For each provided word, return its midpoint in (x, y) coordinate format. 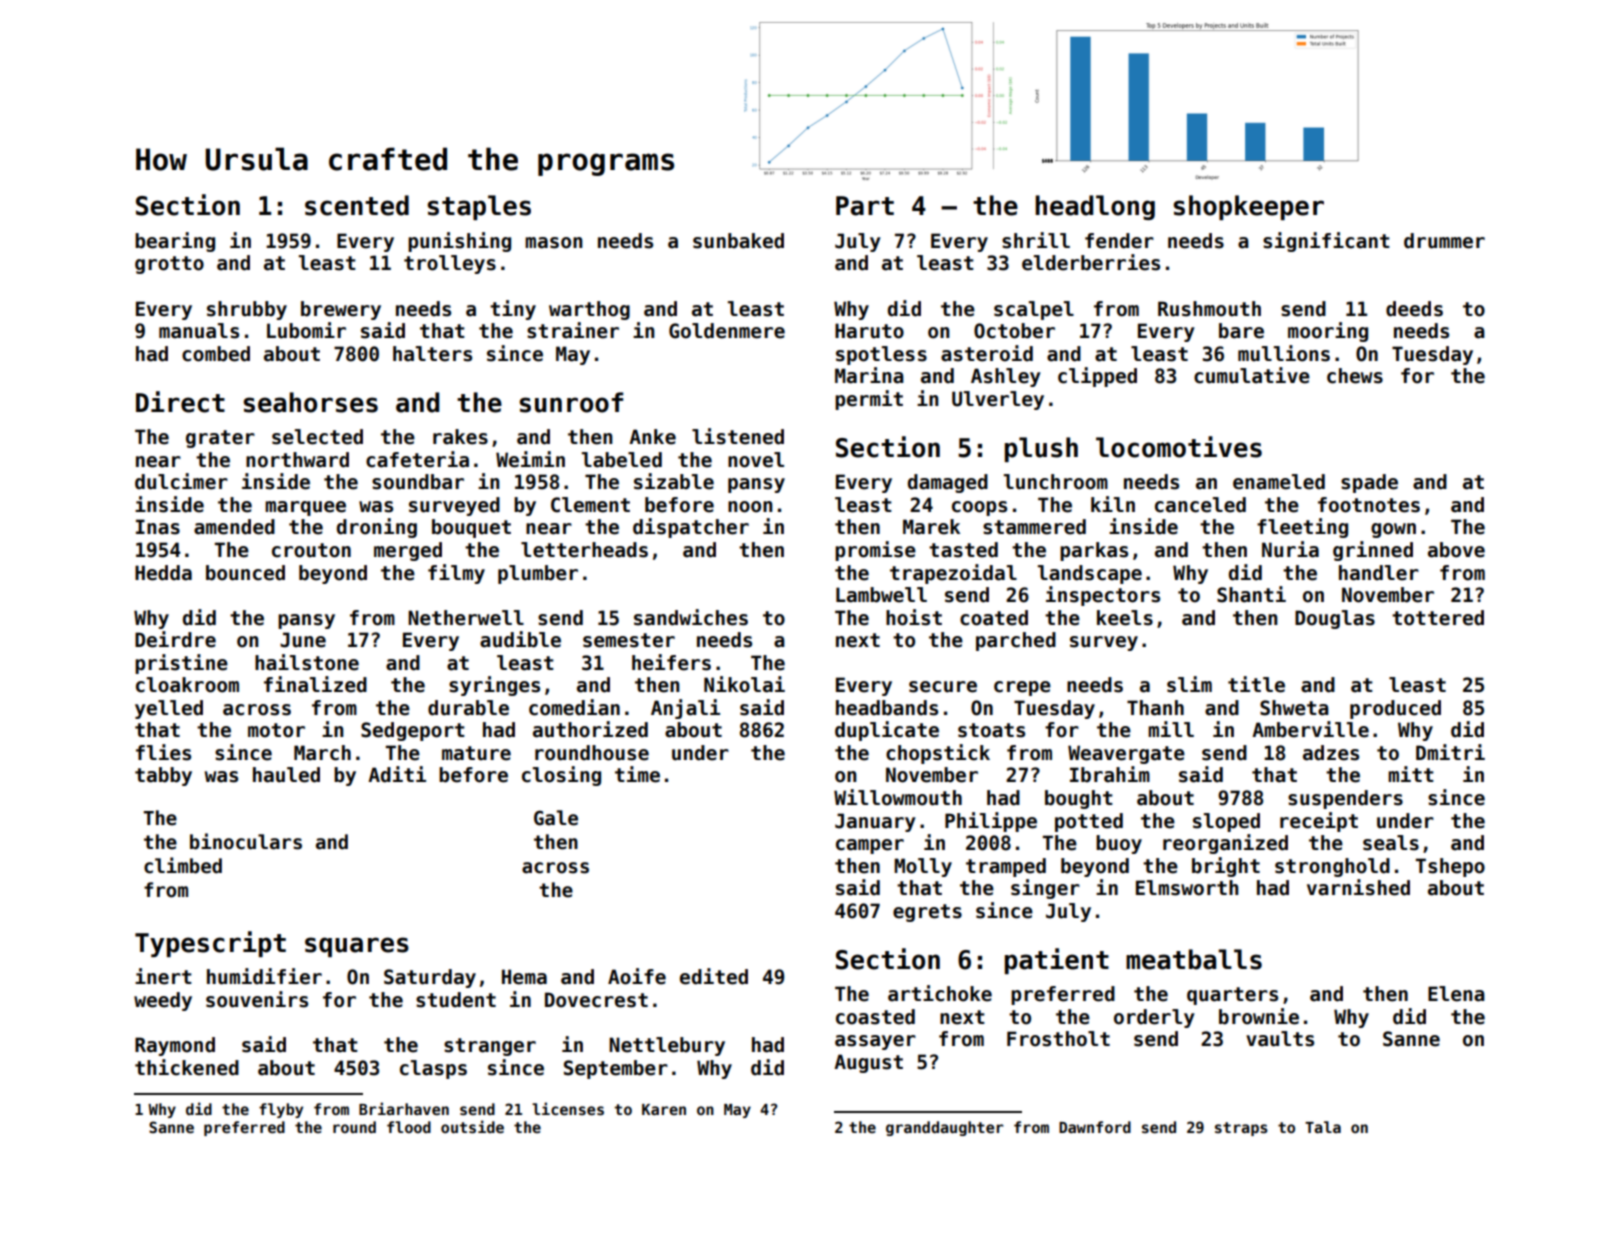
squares (357, 947)
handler (1379, 573)
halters (432, 354)
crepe (1022, 688)
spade (1369, 483)
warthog (589, 310)
